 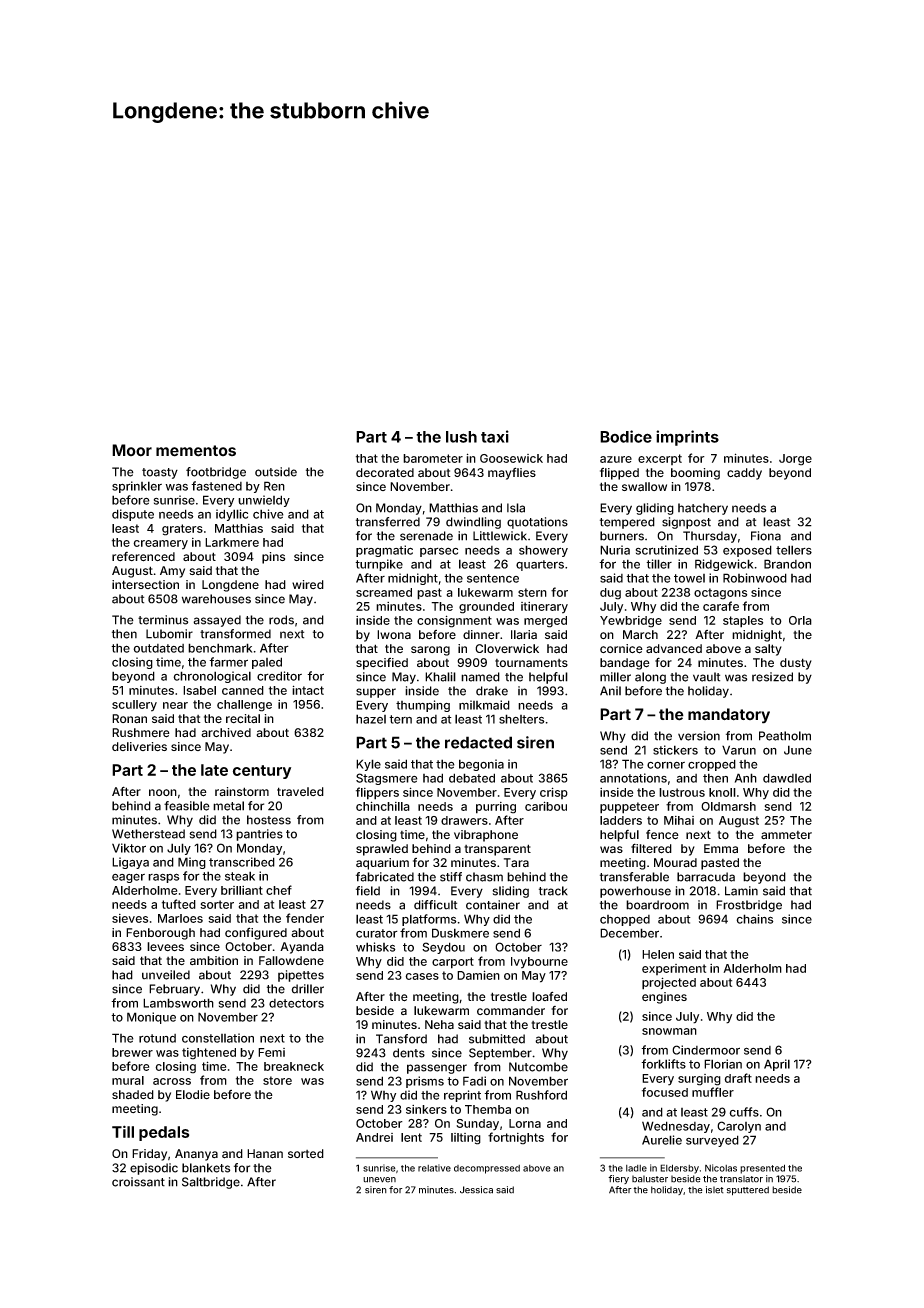 I want to click on chef, so click(x=279, y=890).
